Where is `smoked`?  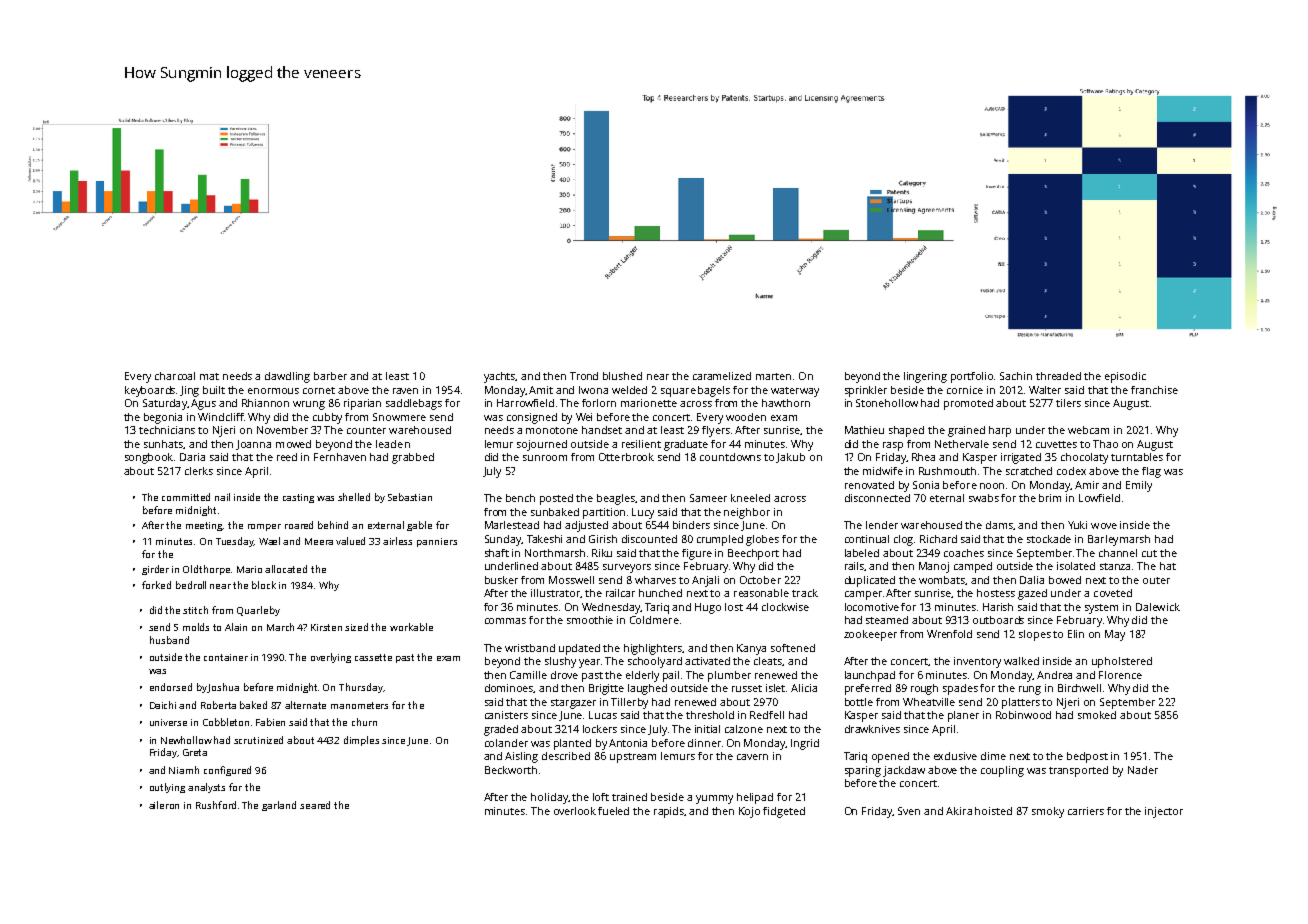
smoked is located at coordinates (1097, 715).
